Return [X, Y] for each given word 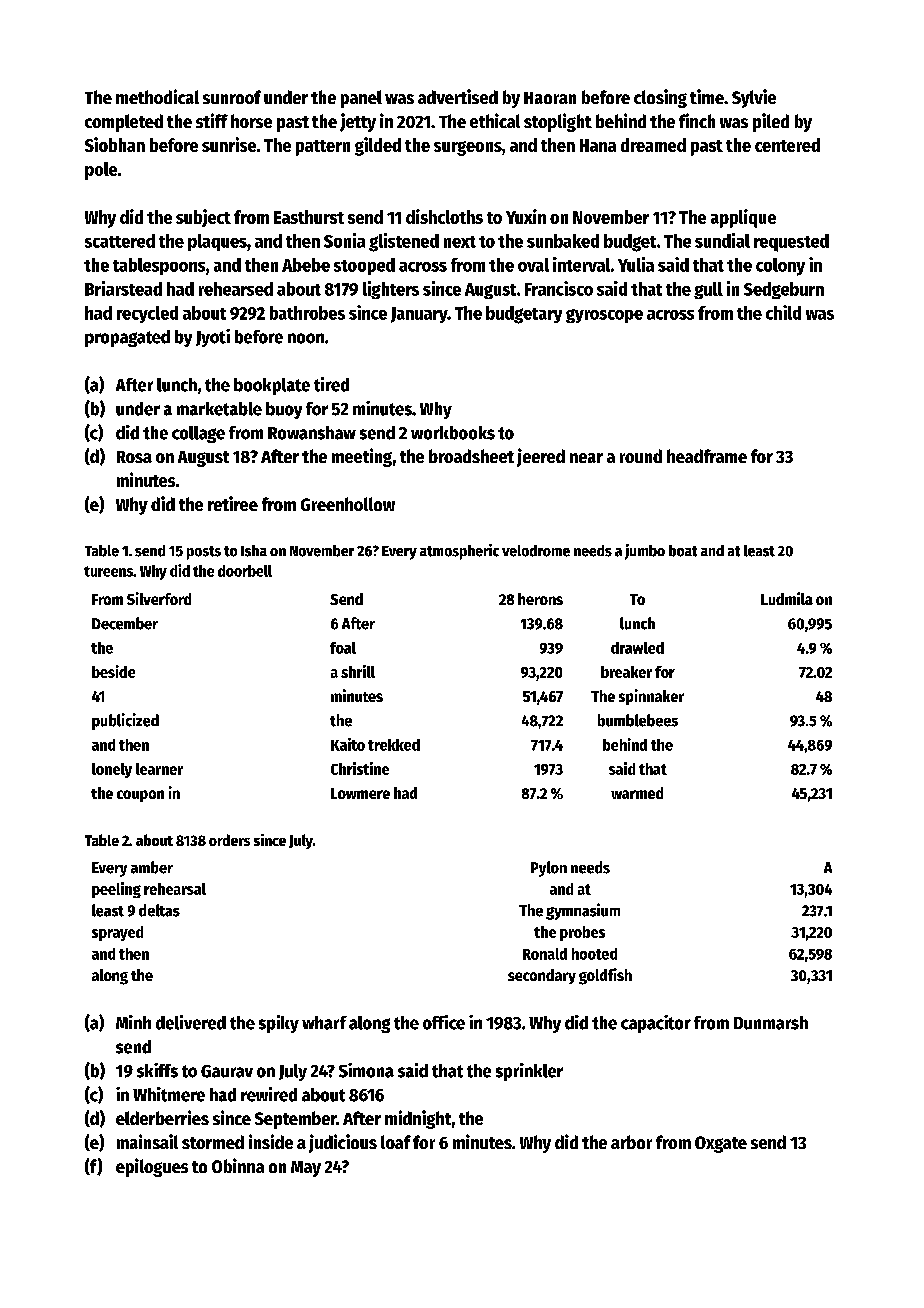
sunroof [232, 97]
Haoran [550, 98]
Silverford [159, 598]
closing [660, 98]
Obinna [238, 1165]
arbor [631, 1142]
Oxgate [721, 1144]
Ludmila [787, 598]
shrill [358, 671]
